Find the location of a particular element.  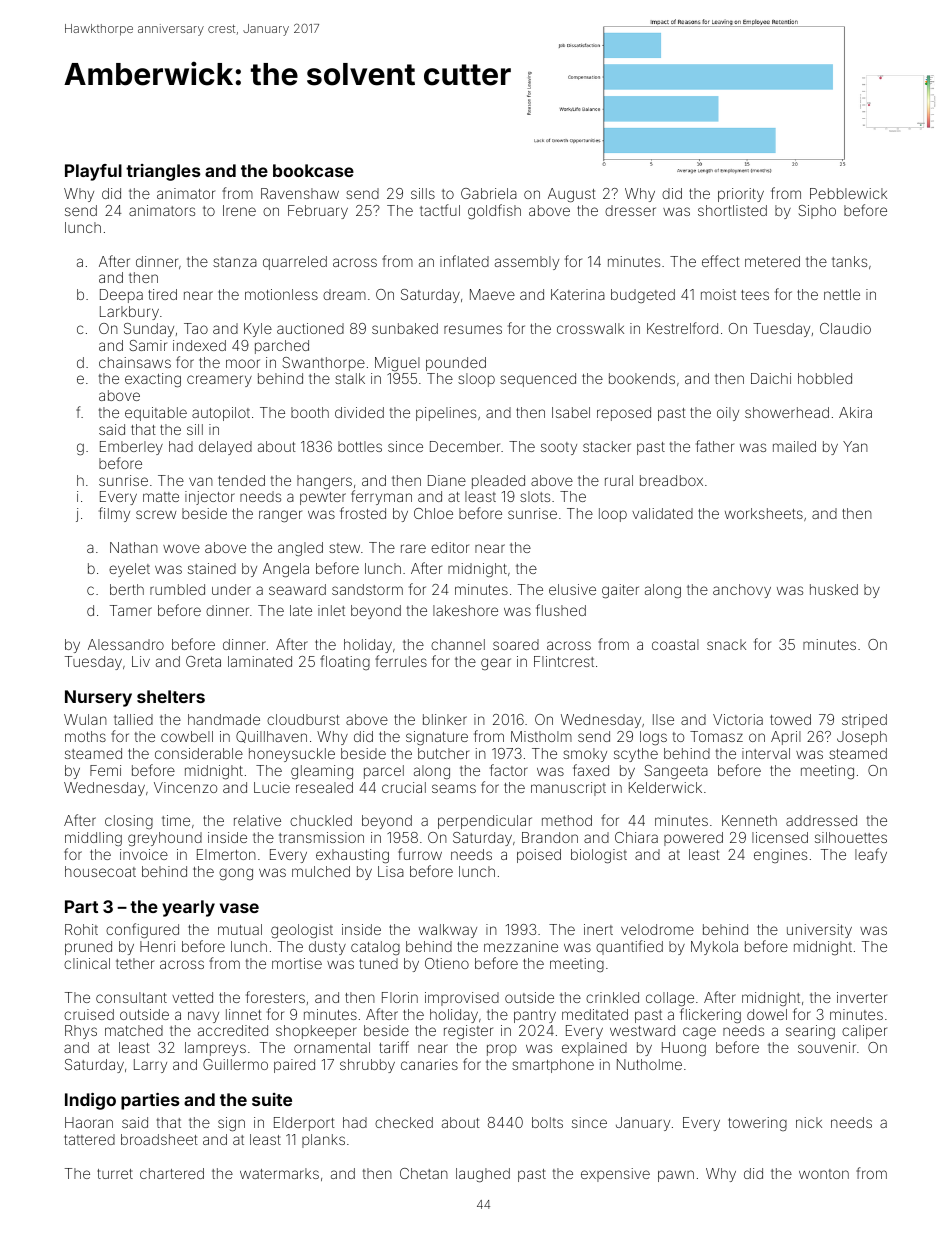

tanks is located at coordinates (849, 261).
